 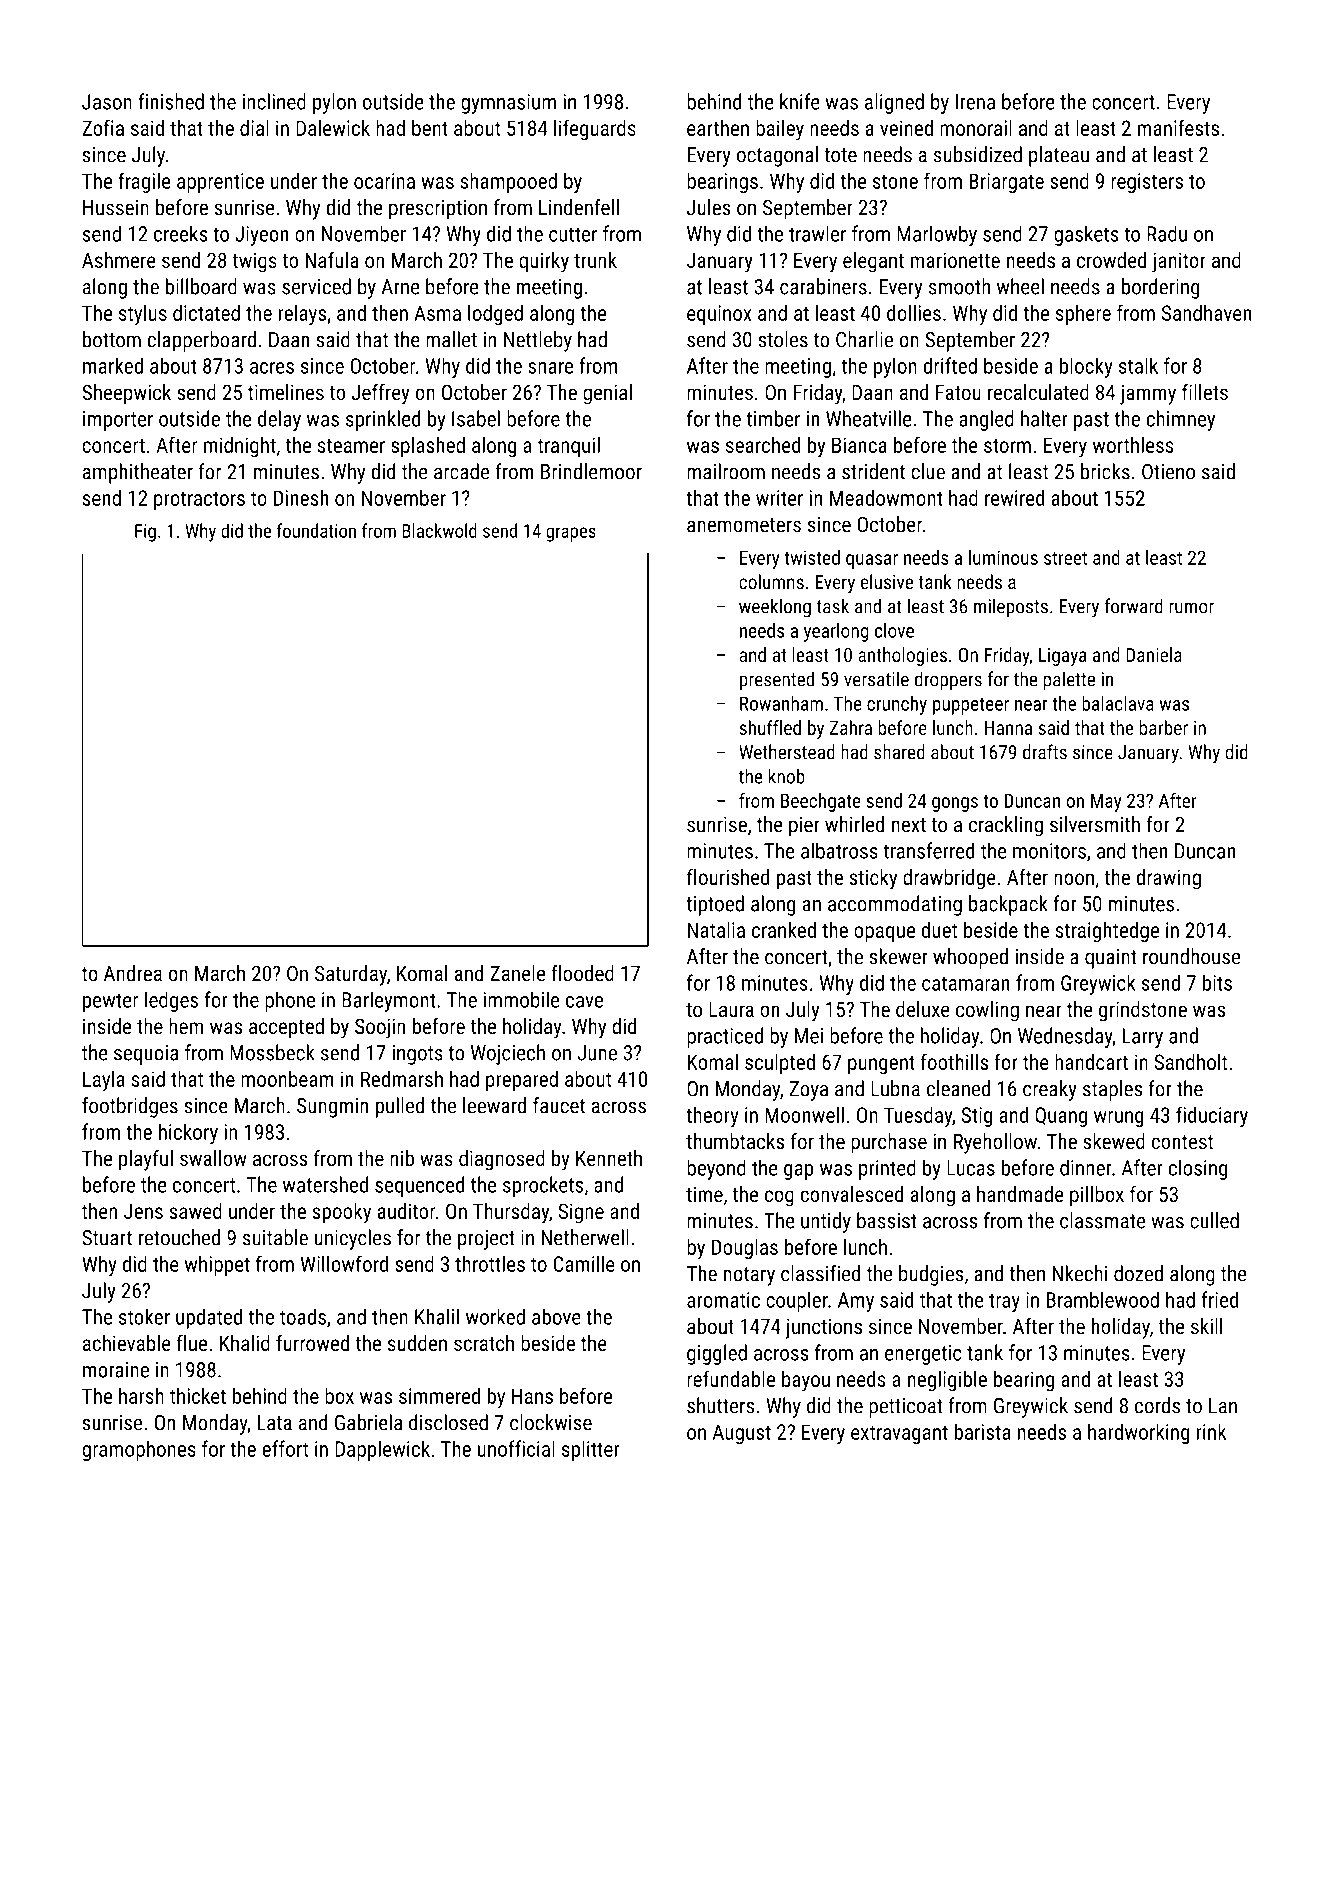 I want to click on Sungmin, so click(x=332, y=1108).
